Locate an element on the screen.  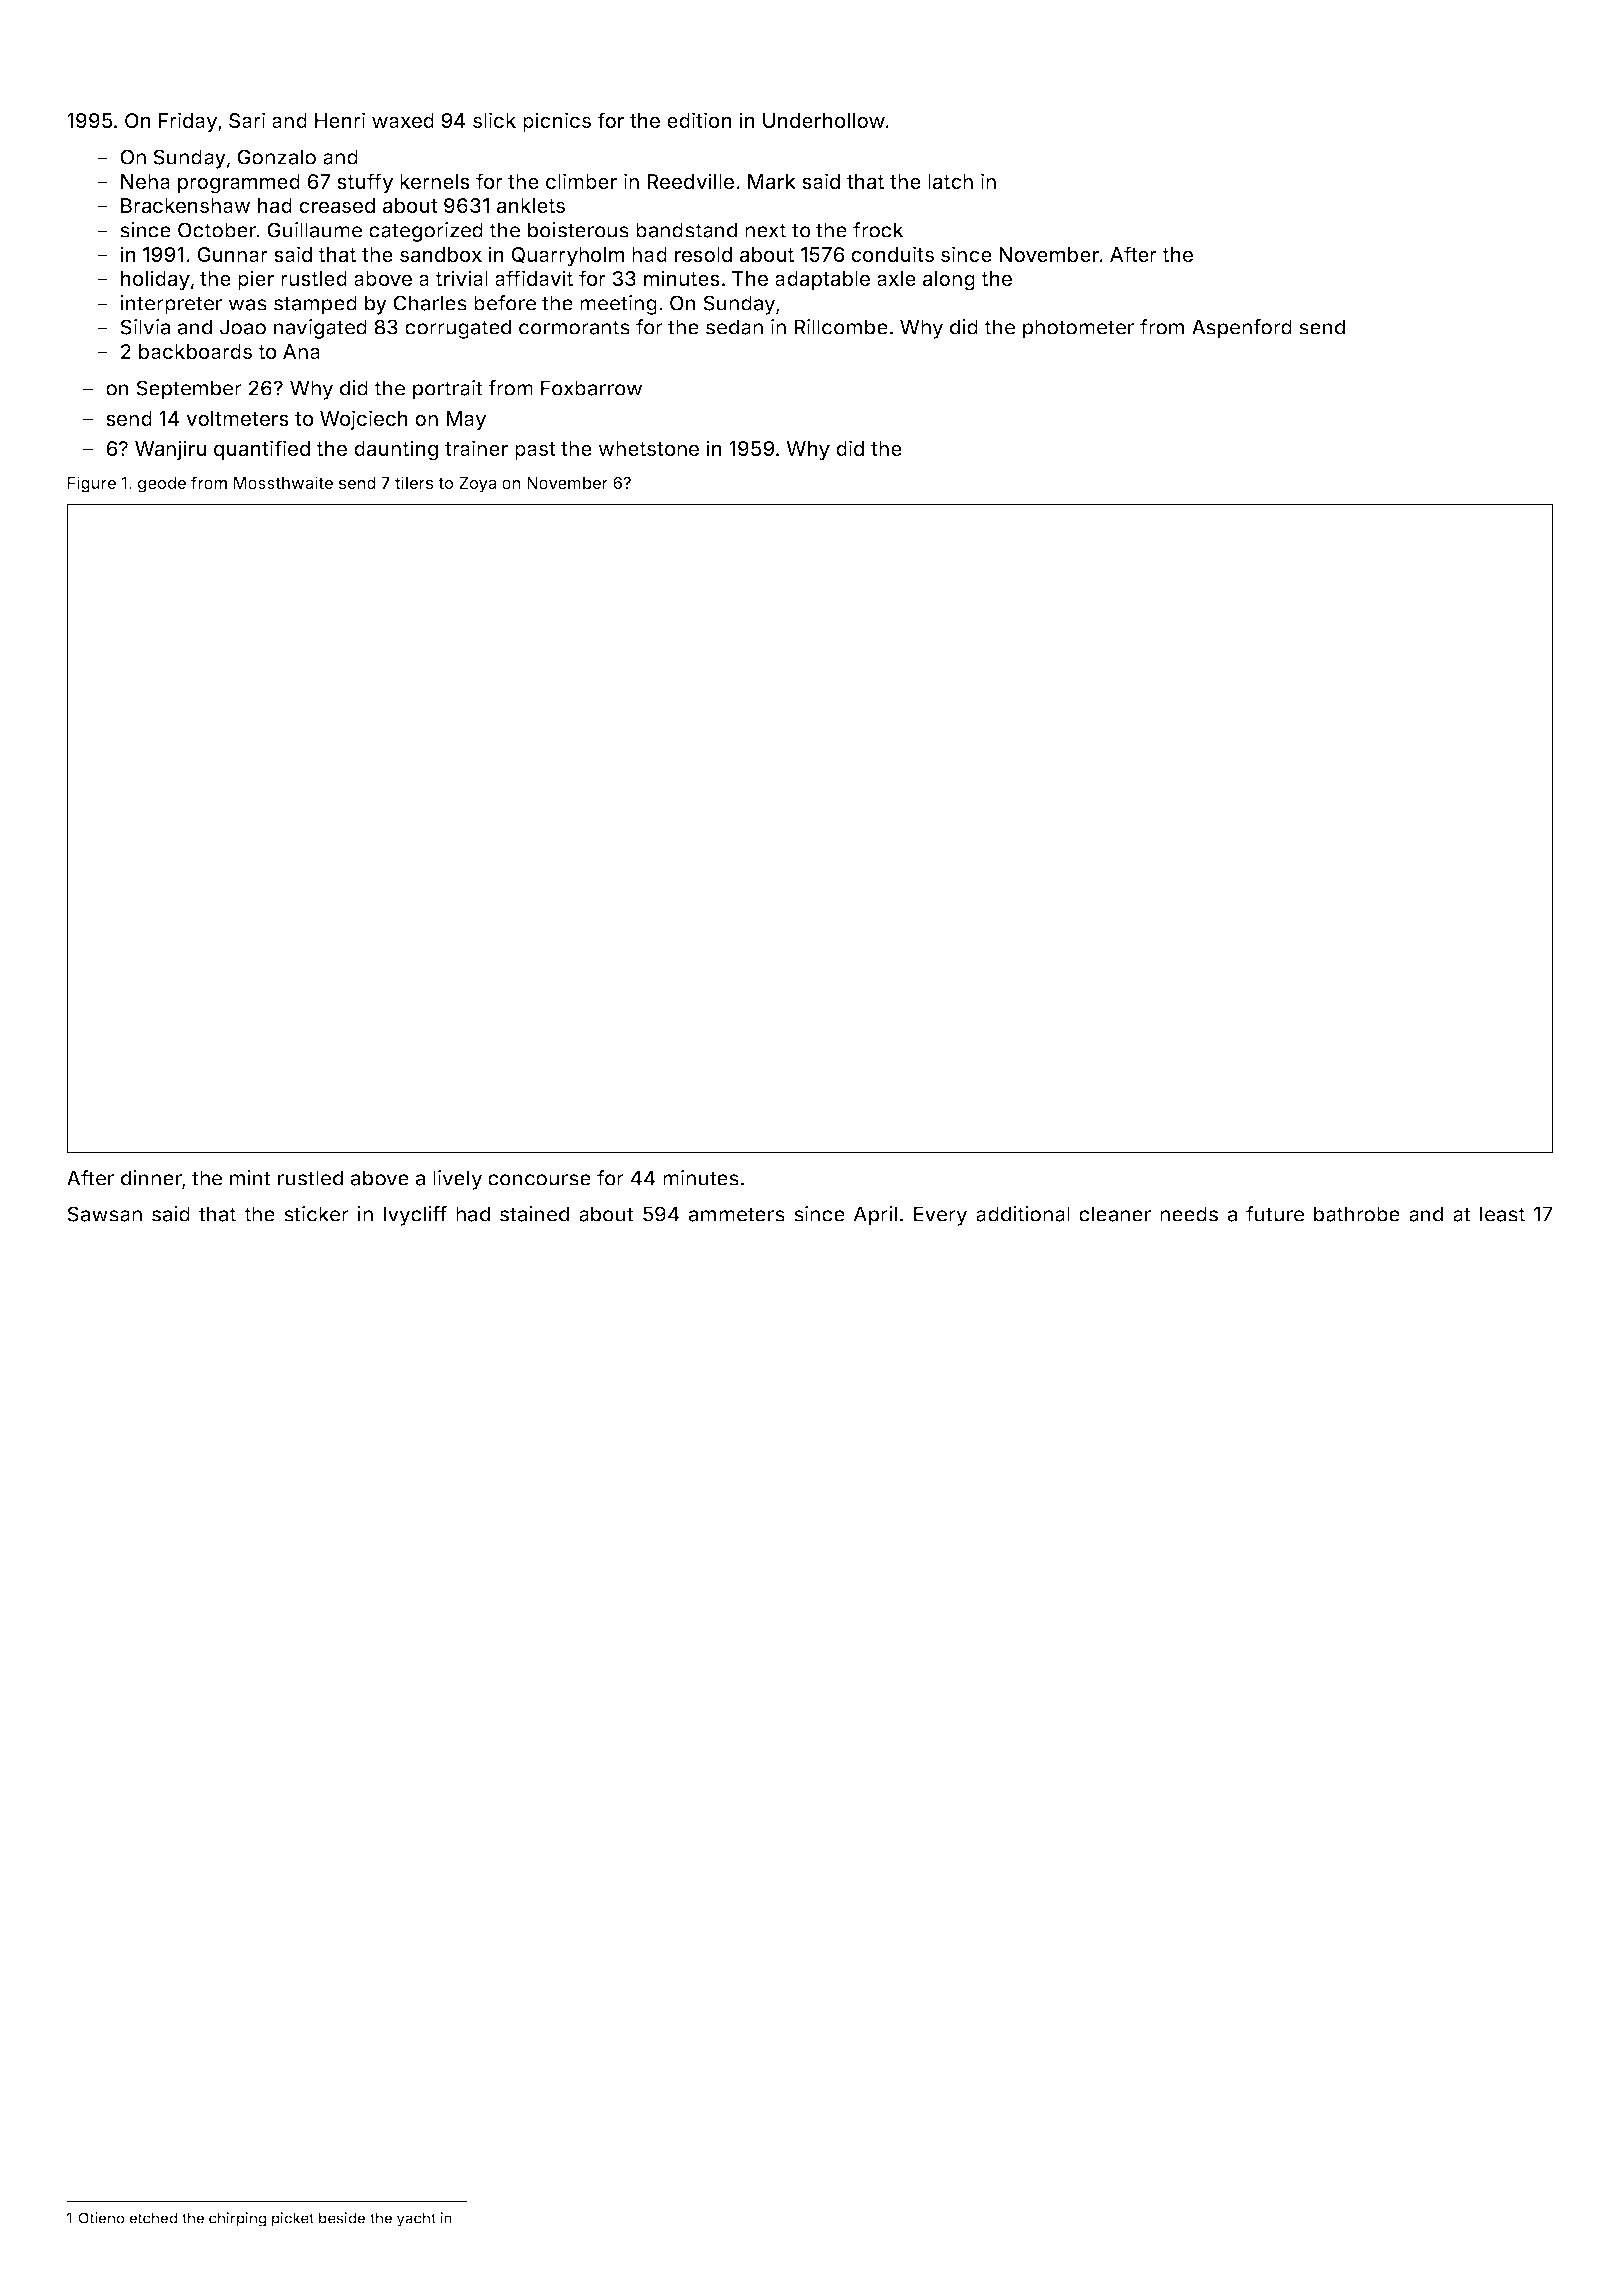
least is located at coordinates (1502, 1214).
